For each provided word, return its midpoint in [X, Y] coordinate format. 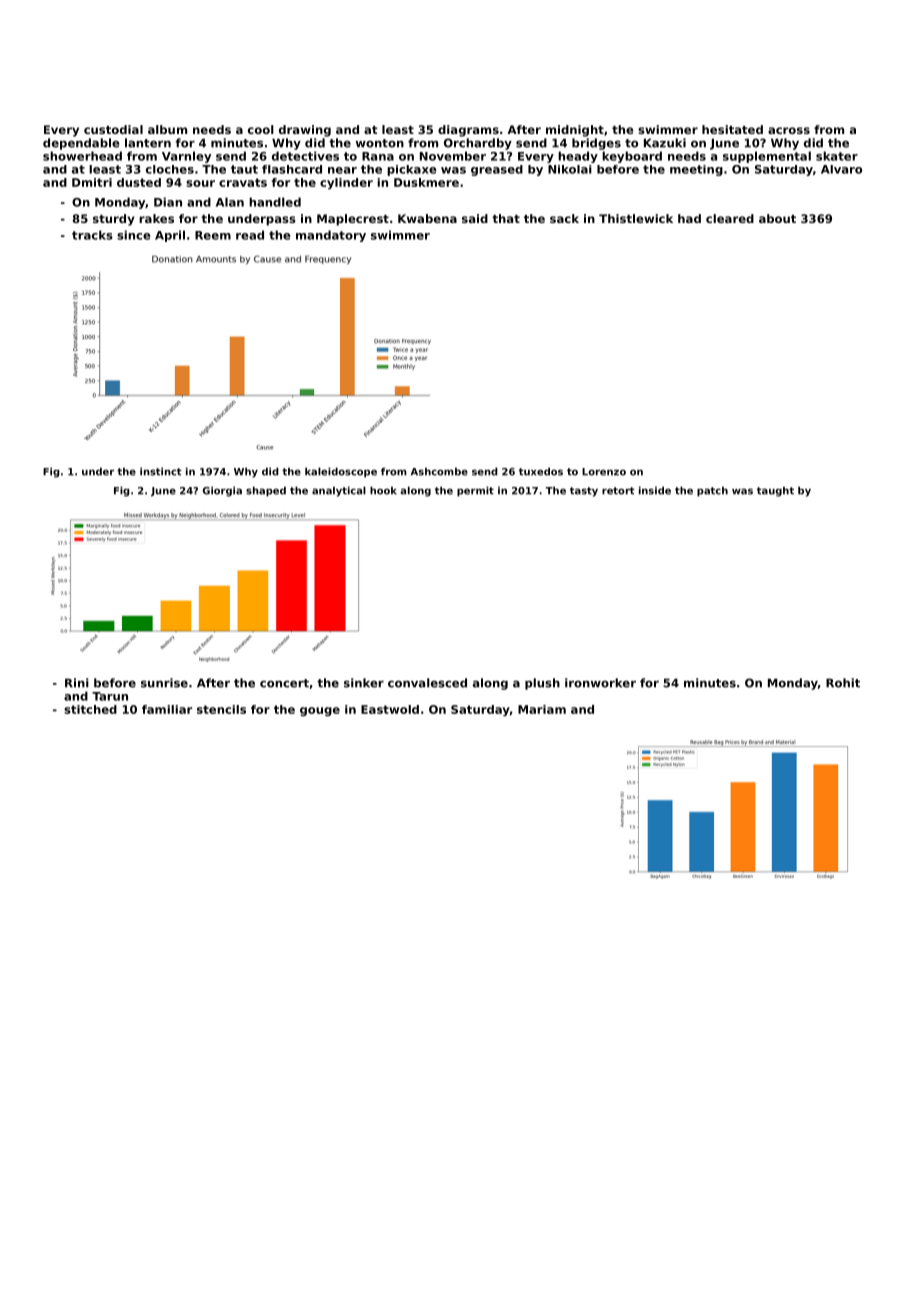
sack [564, 218]
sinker [364, 683]
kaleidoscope [341, 472]
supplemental [767, 157]
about [777, 218]
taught [775, 491]
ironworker [600, 683]
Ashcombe [439, 471]
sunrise [164, 683]
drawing [305, 131]
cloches [170, 169]
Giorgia [222, 491]
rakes [156, 218]
